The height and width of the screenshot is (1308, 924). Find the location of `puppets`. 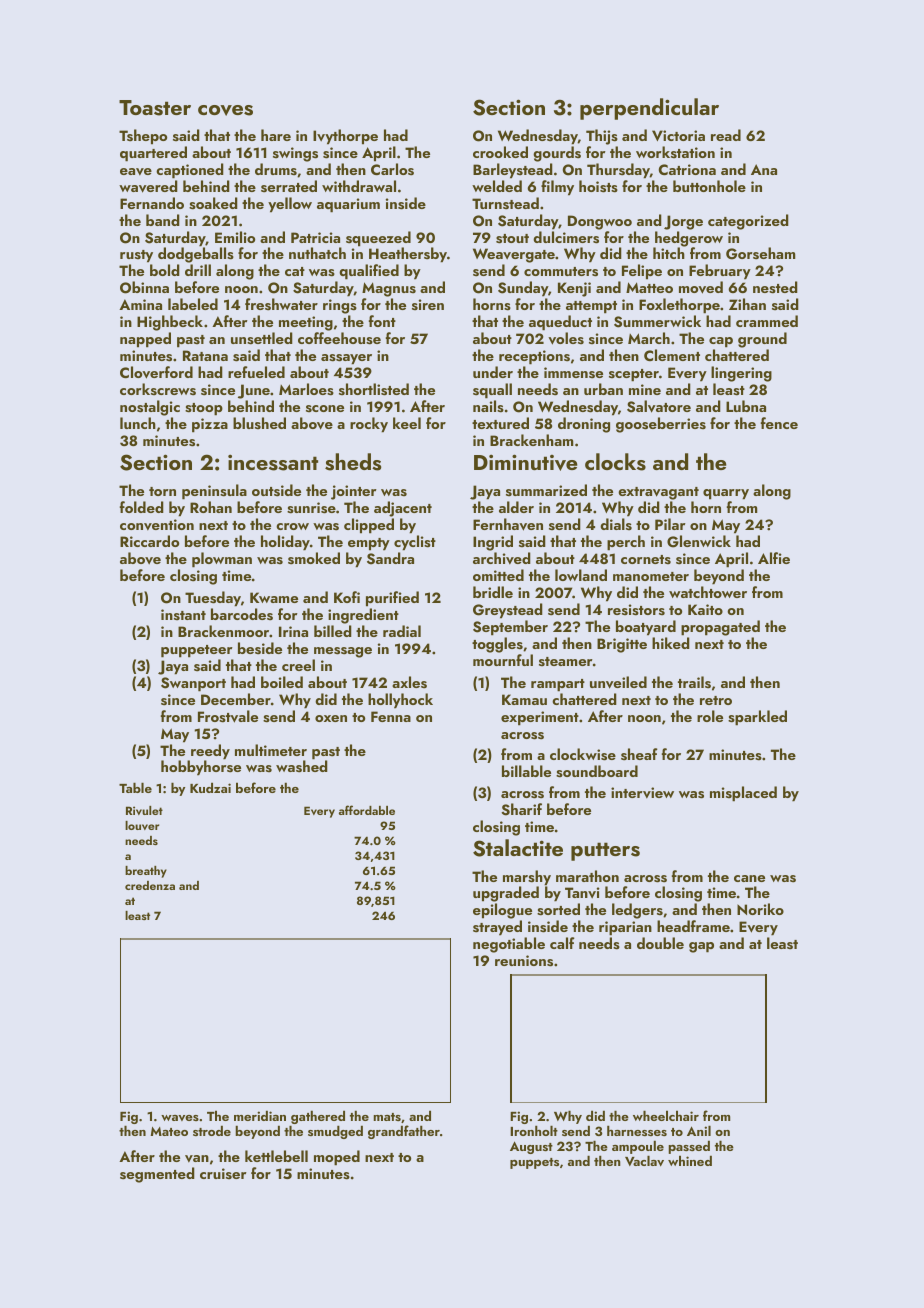

puppets is located at coordinates (534, 1163).
